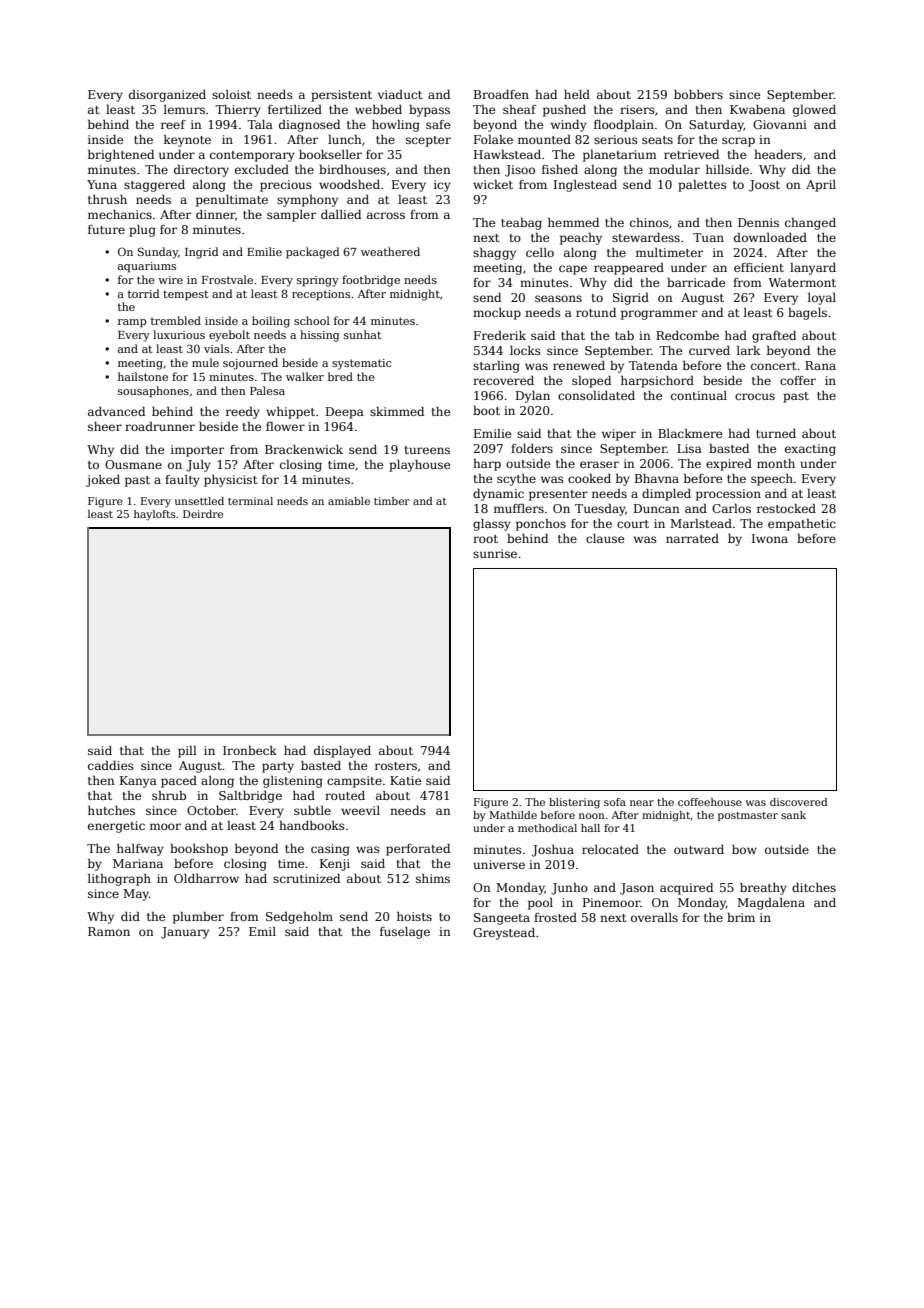 This screenshot has height=1308, width=924. What do you see at coordinates (610, 849) in the screenshot?
I see `relocated` at bounding box center [610, 849].
